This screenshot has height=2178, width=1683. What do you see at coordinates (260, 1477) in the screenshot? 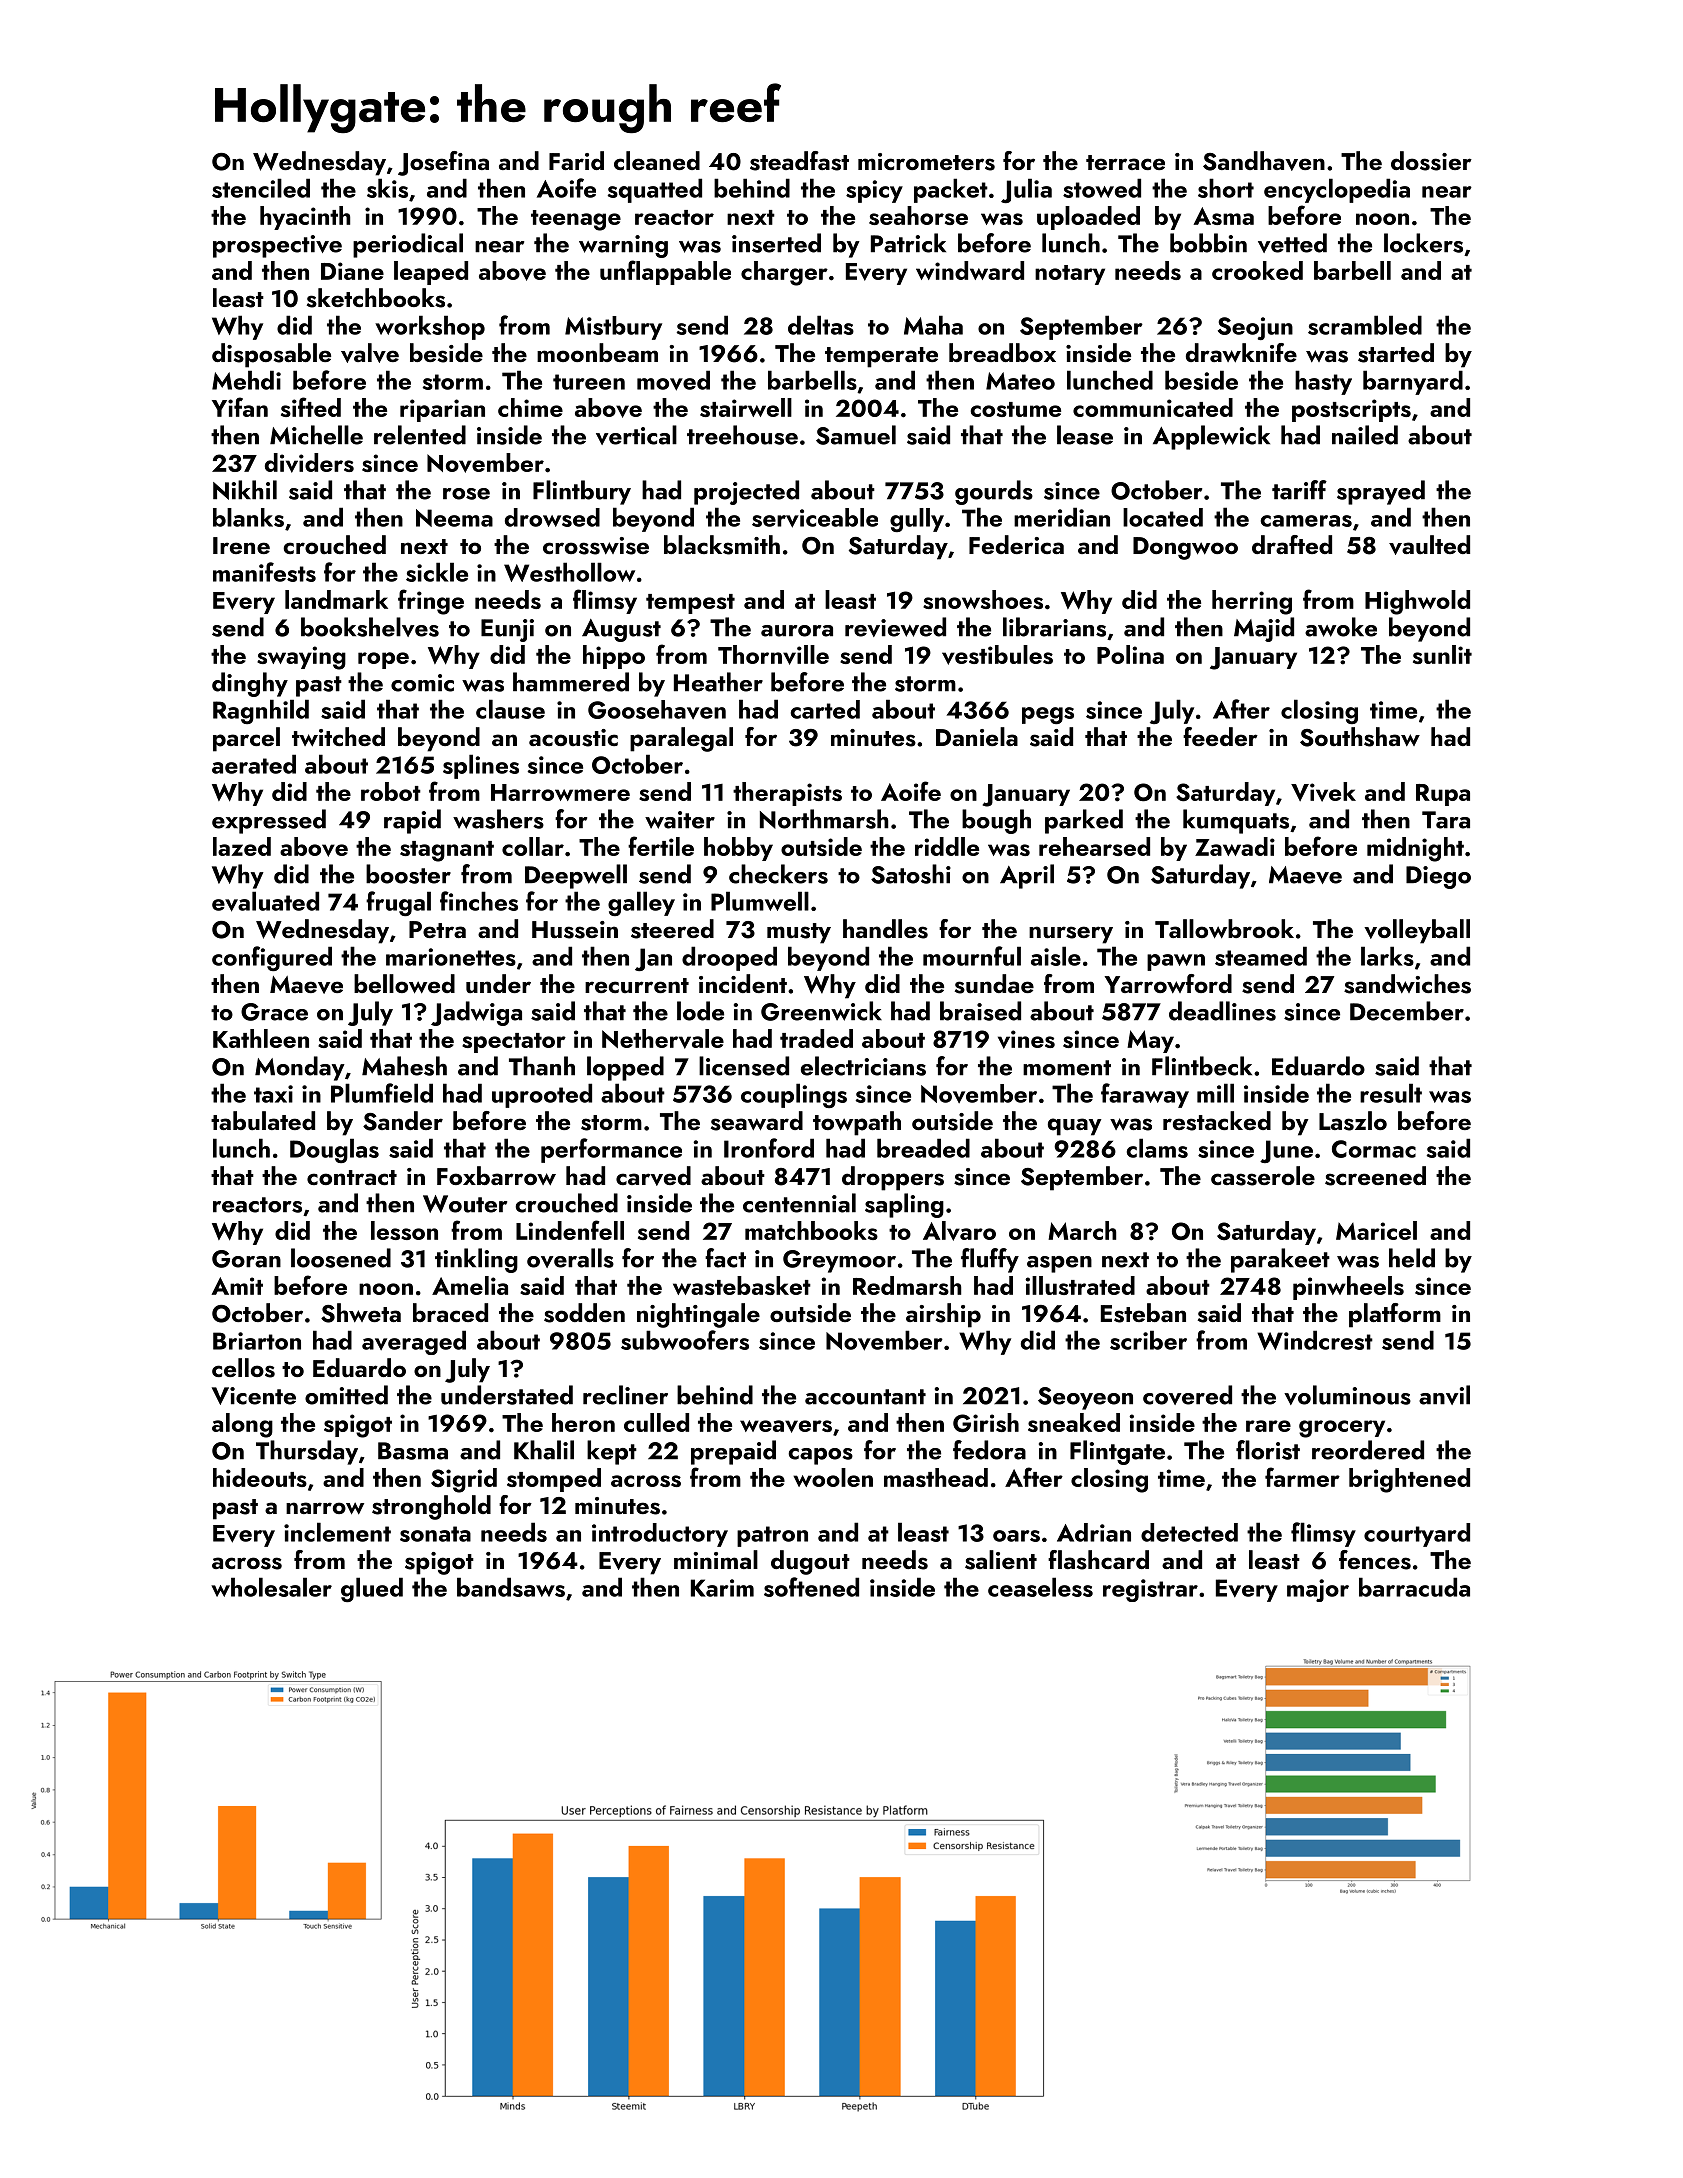
I see `hideouts` at bounding box center [260, 1477].
